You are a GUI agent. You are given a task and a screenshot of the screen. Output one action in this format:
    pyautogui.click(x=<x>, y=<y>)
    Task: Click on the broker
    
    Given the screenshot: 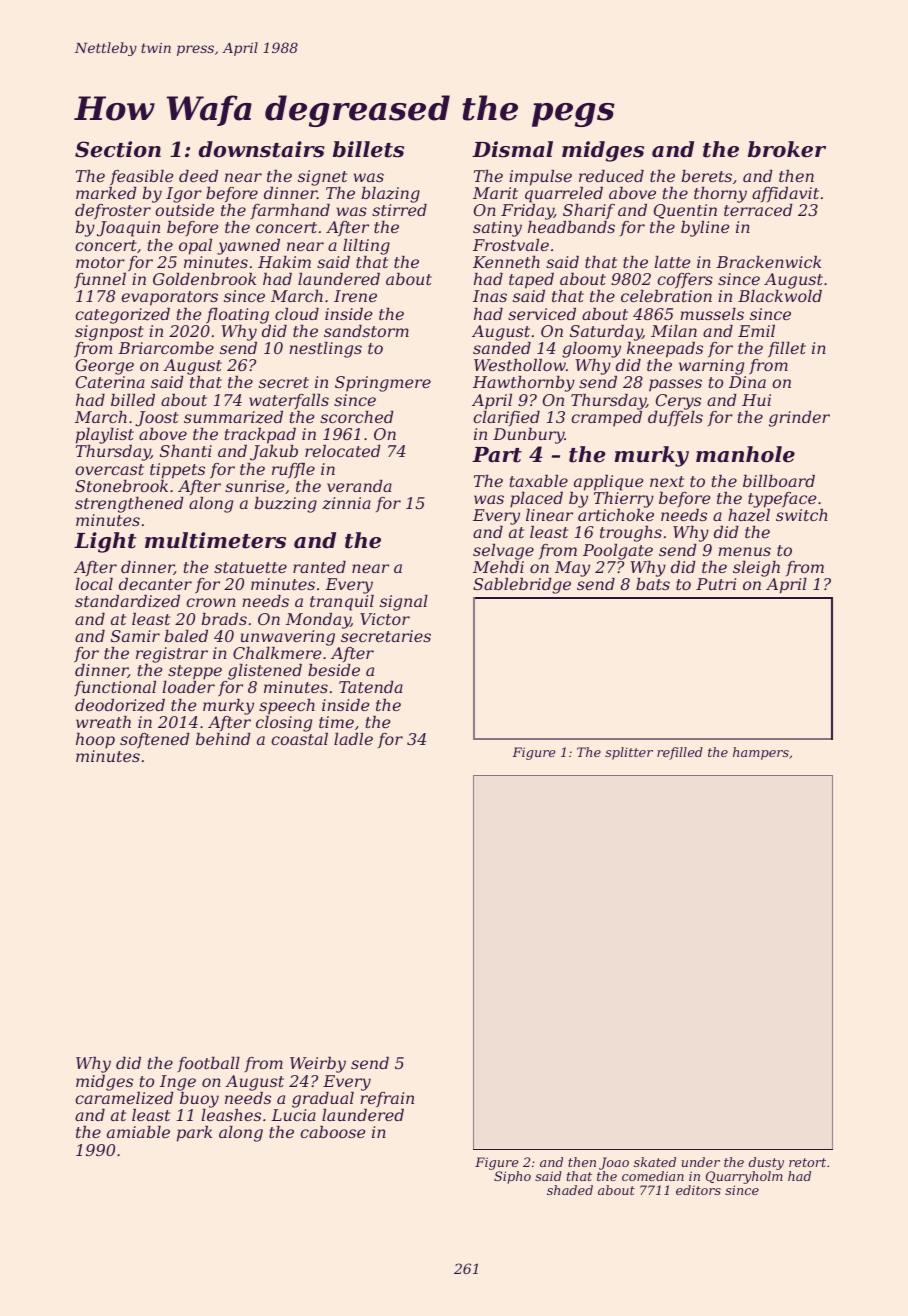 What is the action you would take?
    pyautogui.click(x=787, y=149)
